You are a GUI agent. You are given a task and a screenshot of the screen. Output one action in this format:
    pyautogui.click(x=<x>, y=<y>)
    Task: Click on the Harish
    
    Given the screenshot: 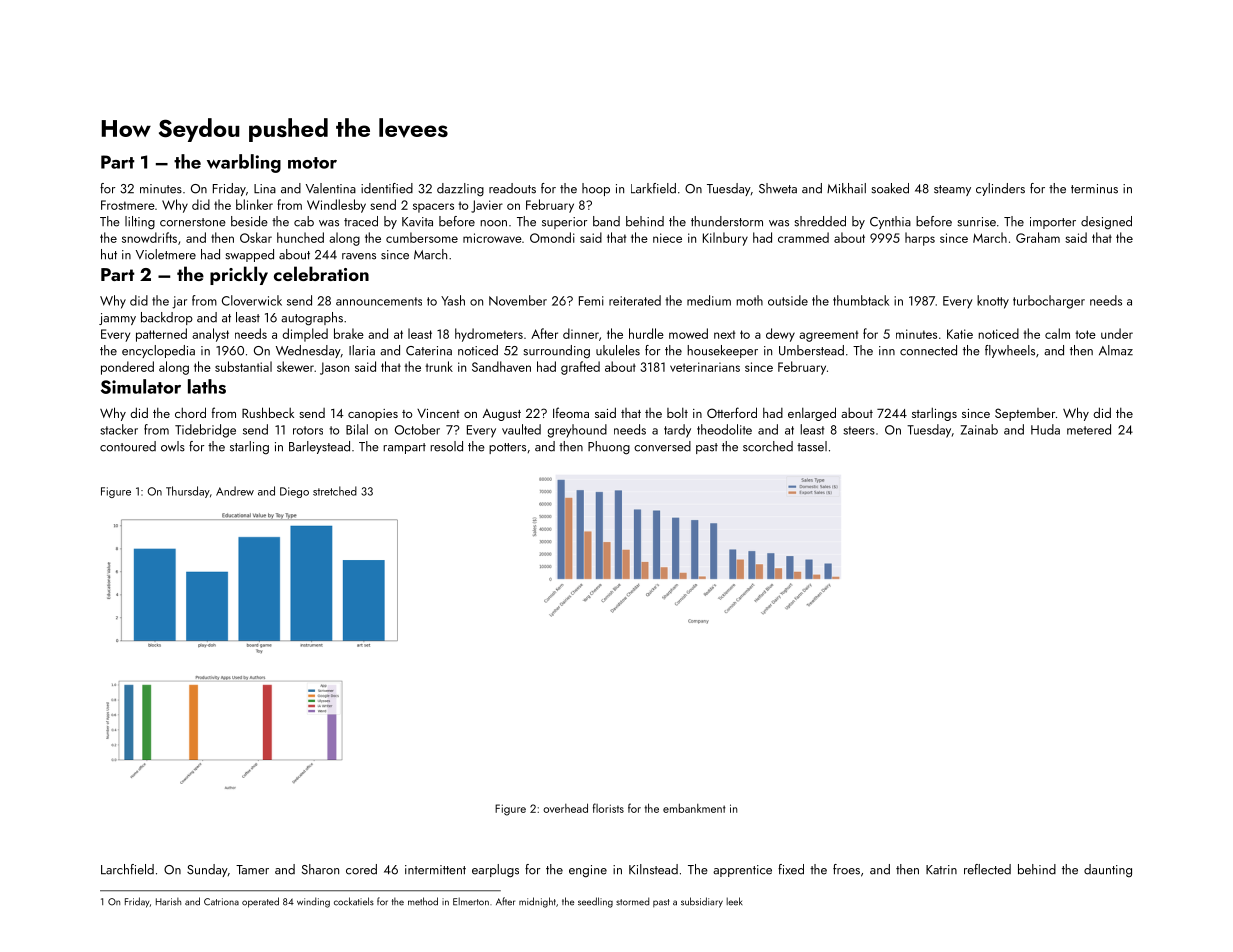 What is the action you would take?
    pyautogui.click(x=168, y=902)
